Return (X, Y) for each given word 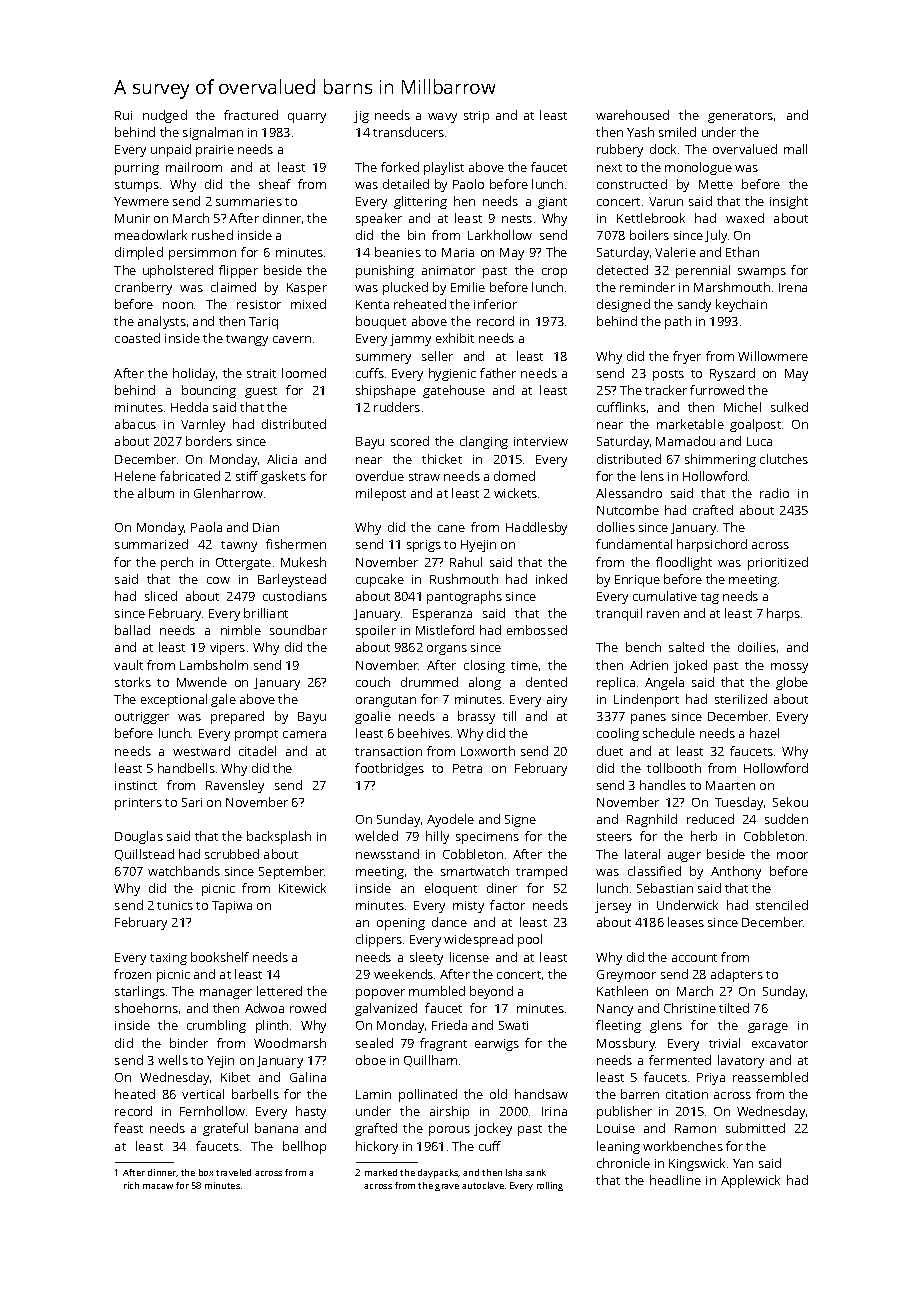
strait (261, 373)
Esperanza (442, 615)
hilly (437, 837)
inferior (495, 304)
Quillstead (144, 855)
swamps (762, 273)
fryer (687, 357)
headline (675, 1180)
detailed (406, 184)
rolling (550, 1186)
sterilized (741, 699)
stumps (137, 186)
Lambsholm (214, 665)
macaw (158, 1186)
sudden (786, 819)
